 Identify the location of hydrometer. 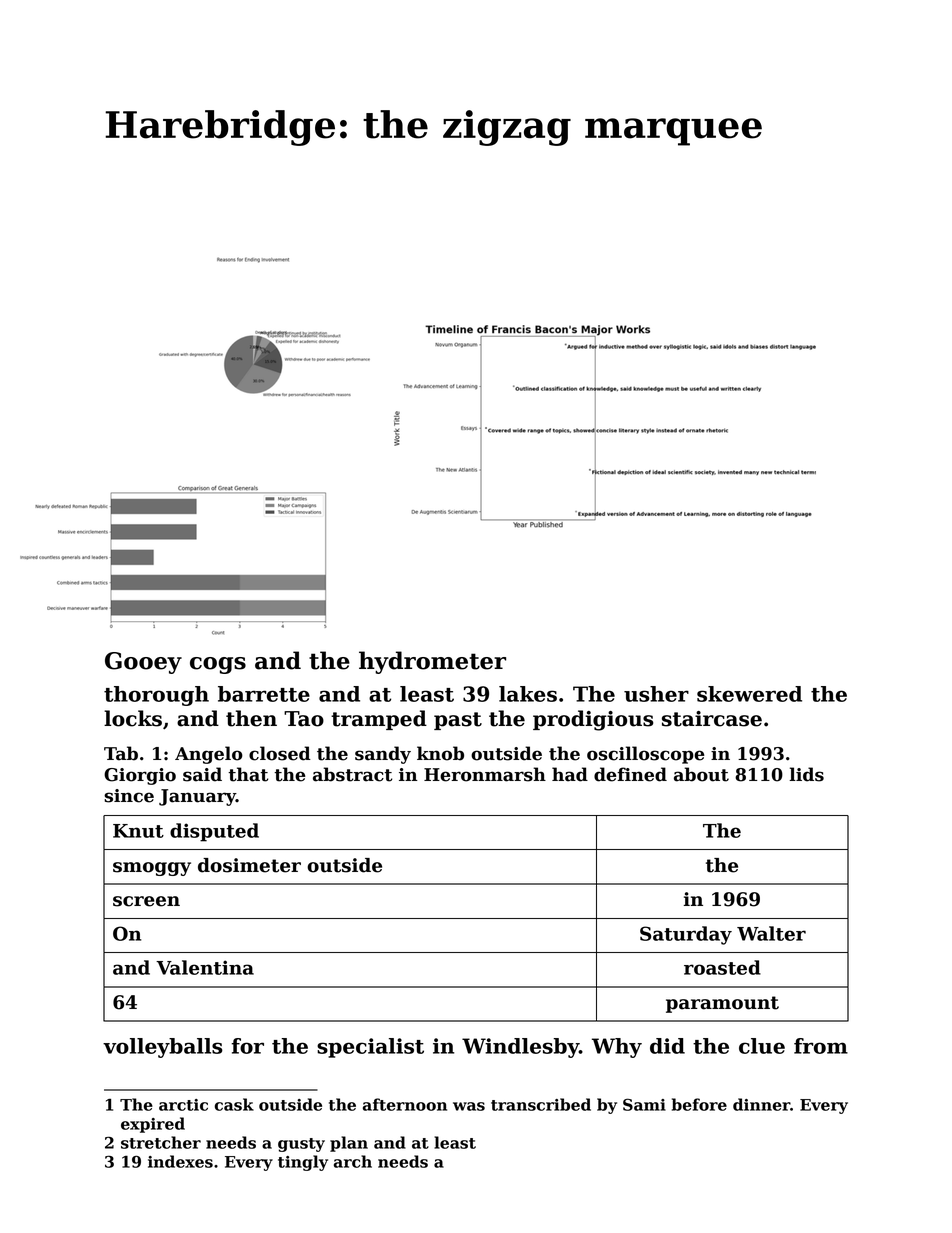
(432, 662).
